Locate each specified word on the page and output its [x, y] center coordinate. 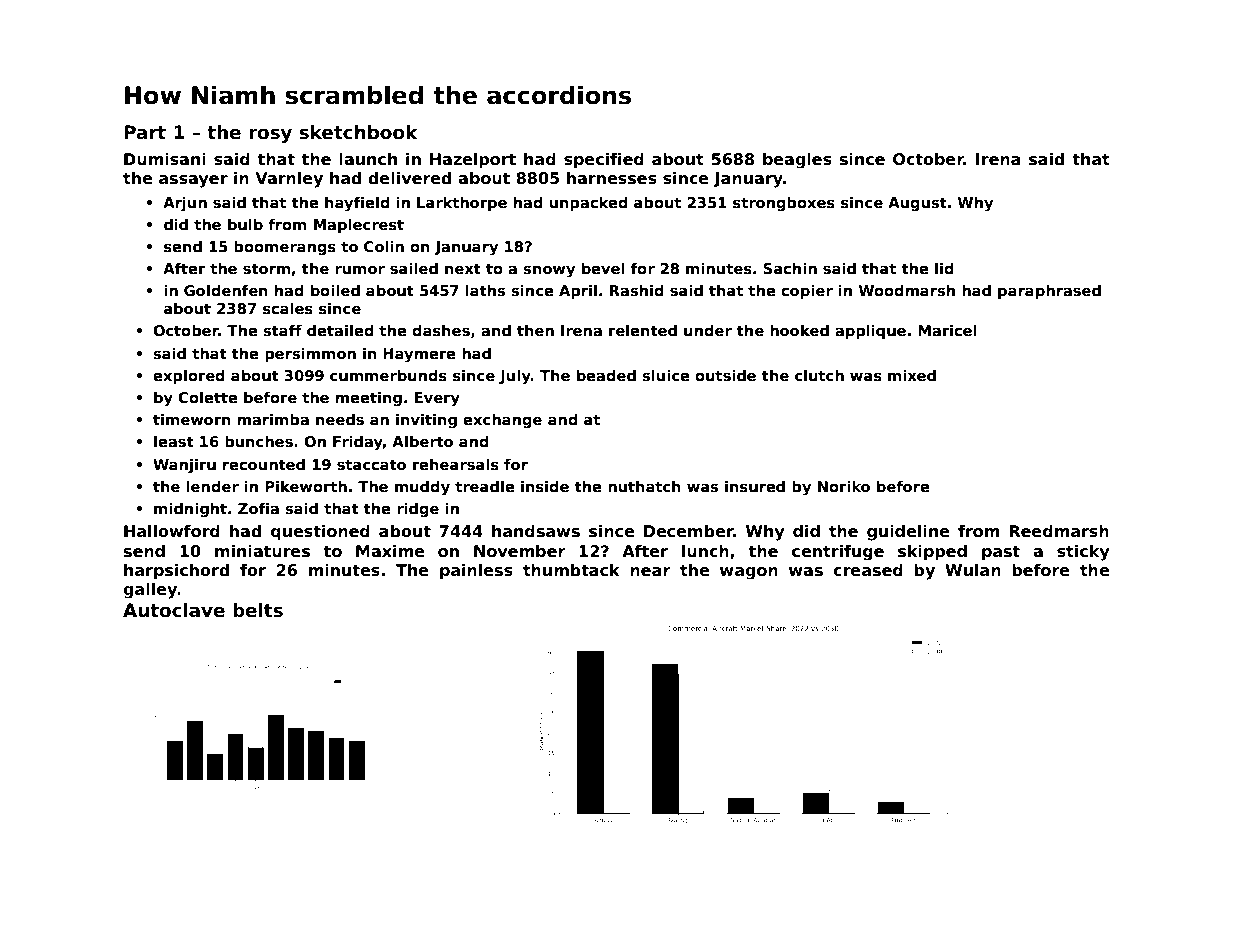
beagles [797, 161]
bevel [603, 268]
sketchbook [358, 132]
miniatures [262, 551]
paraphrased [1049, 291]
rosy [270, 135]
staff [282, 330]
